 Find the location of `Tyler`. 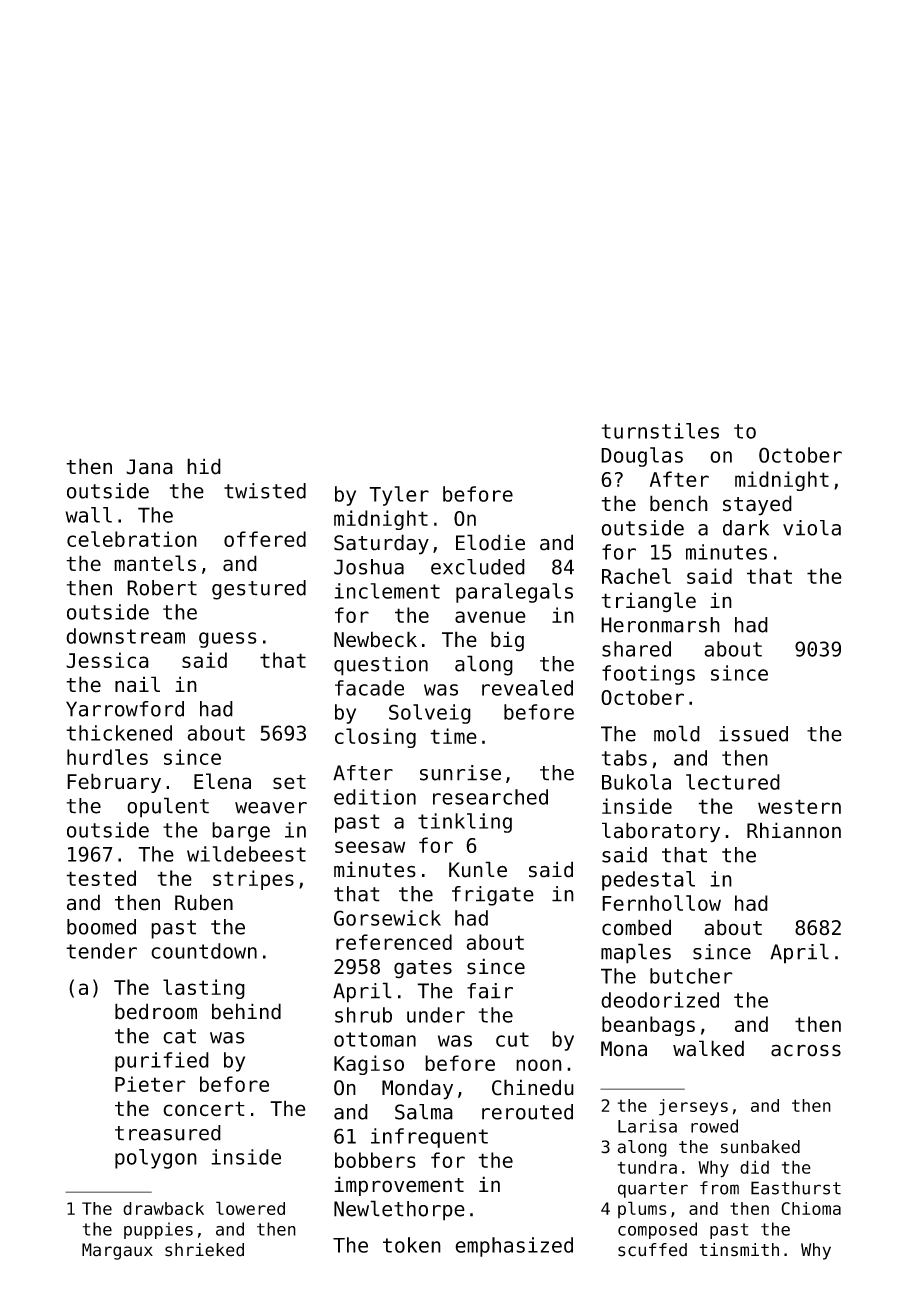

Tyler is located at coordinates (399, 496).
